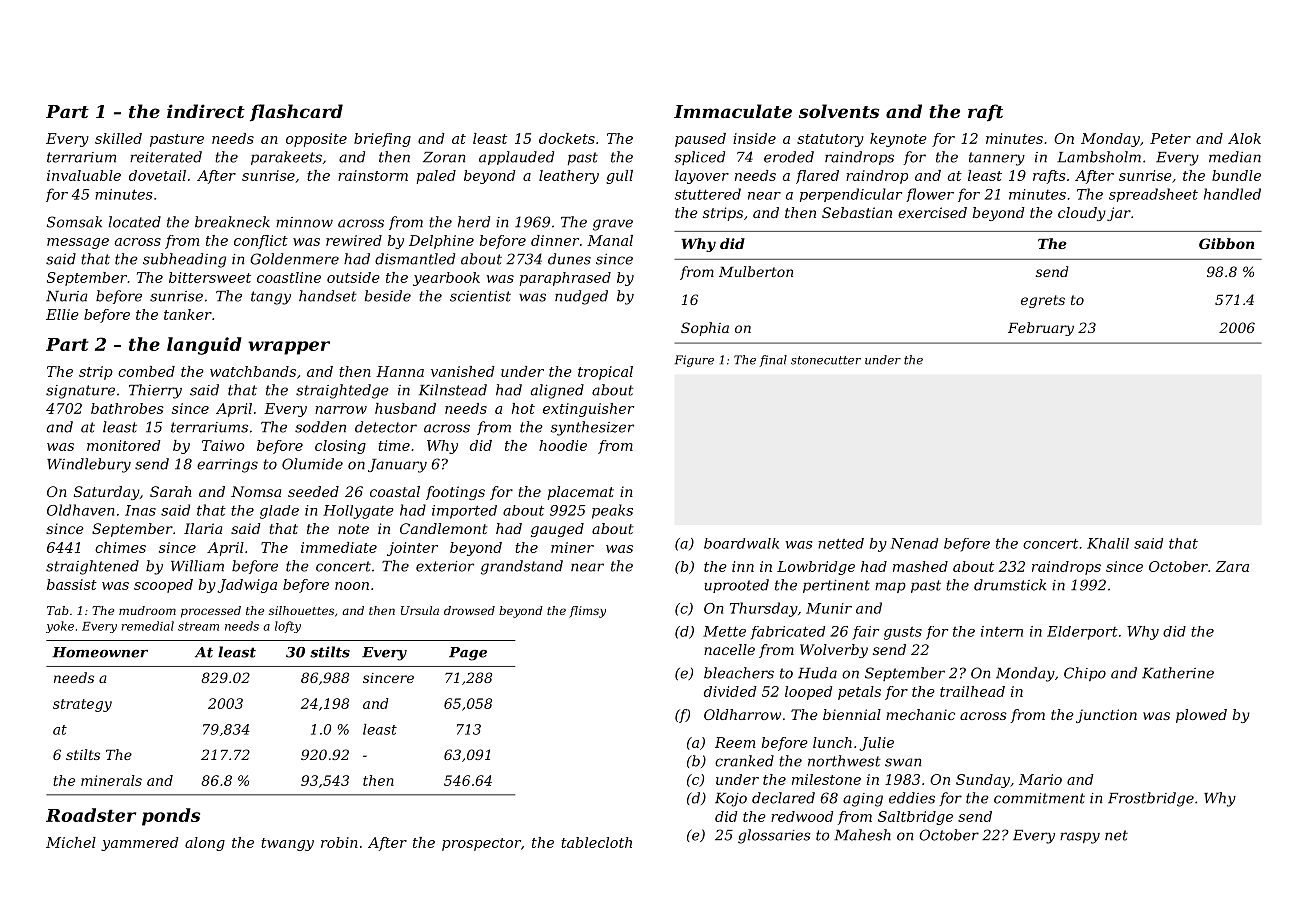 The width and height of the screenshot is (1308, 924). What do you see at coordinates (839, 111) in the screenshot?
I see `solvents` at bounding box center [839, 111].
